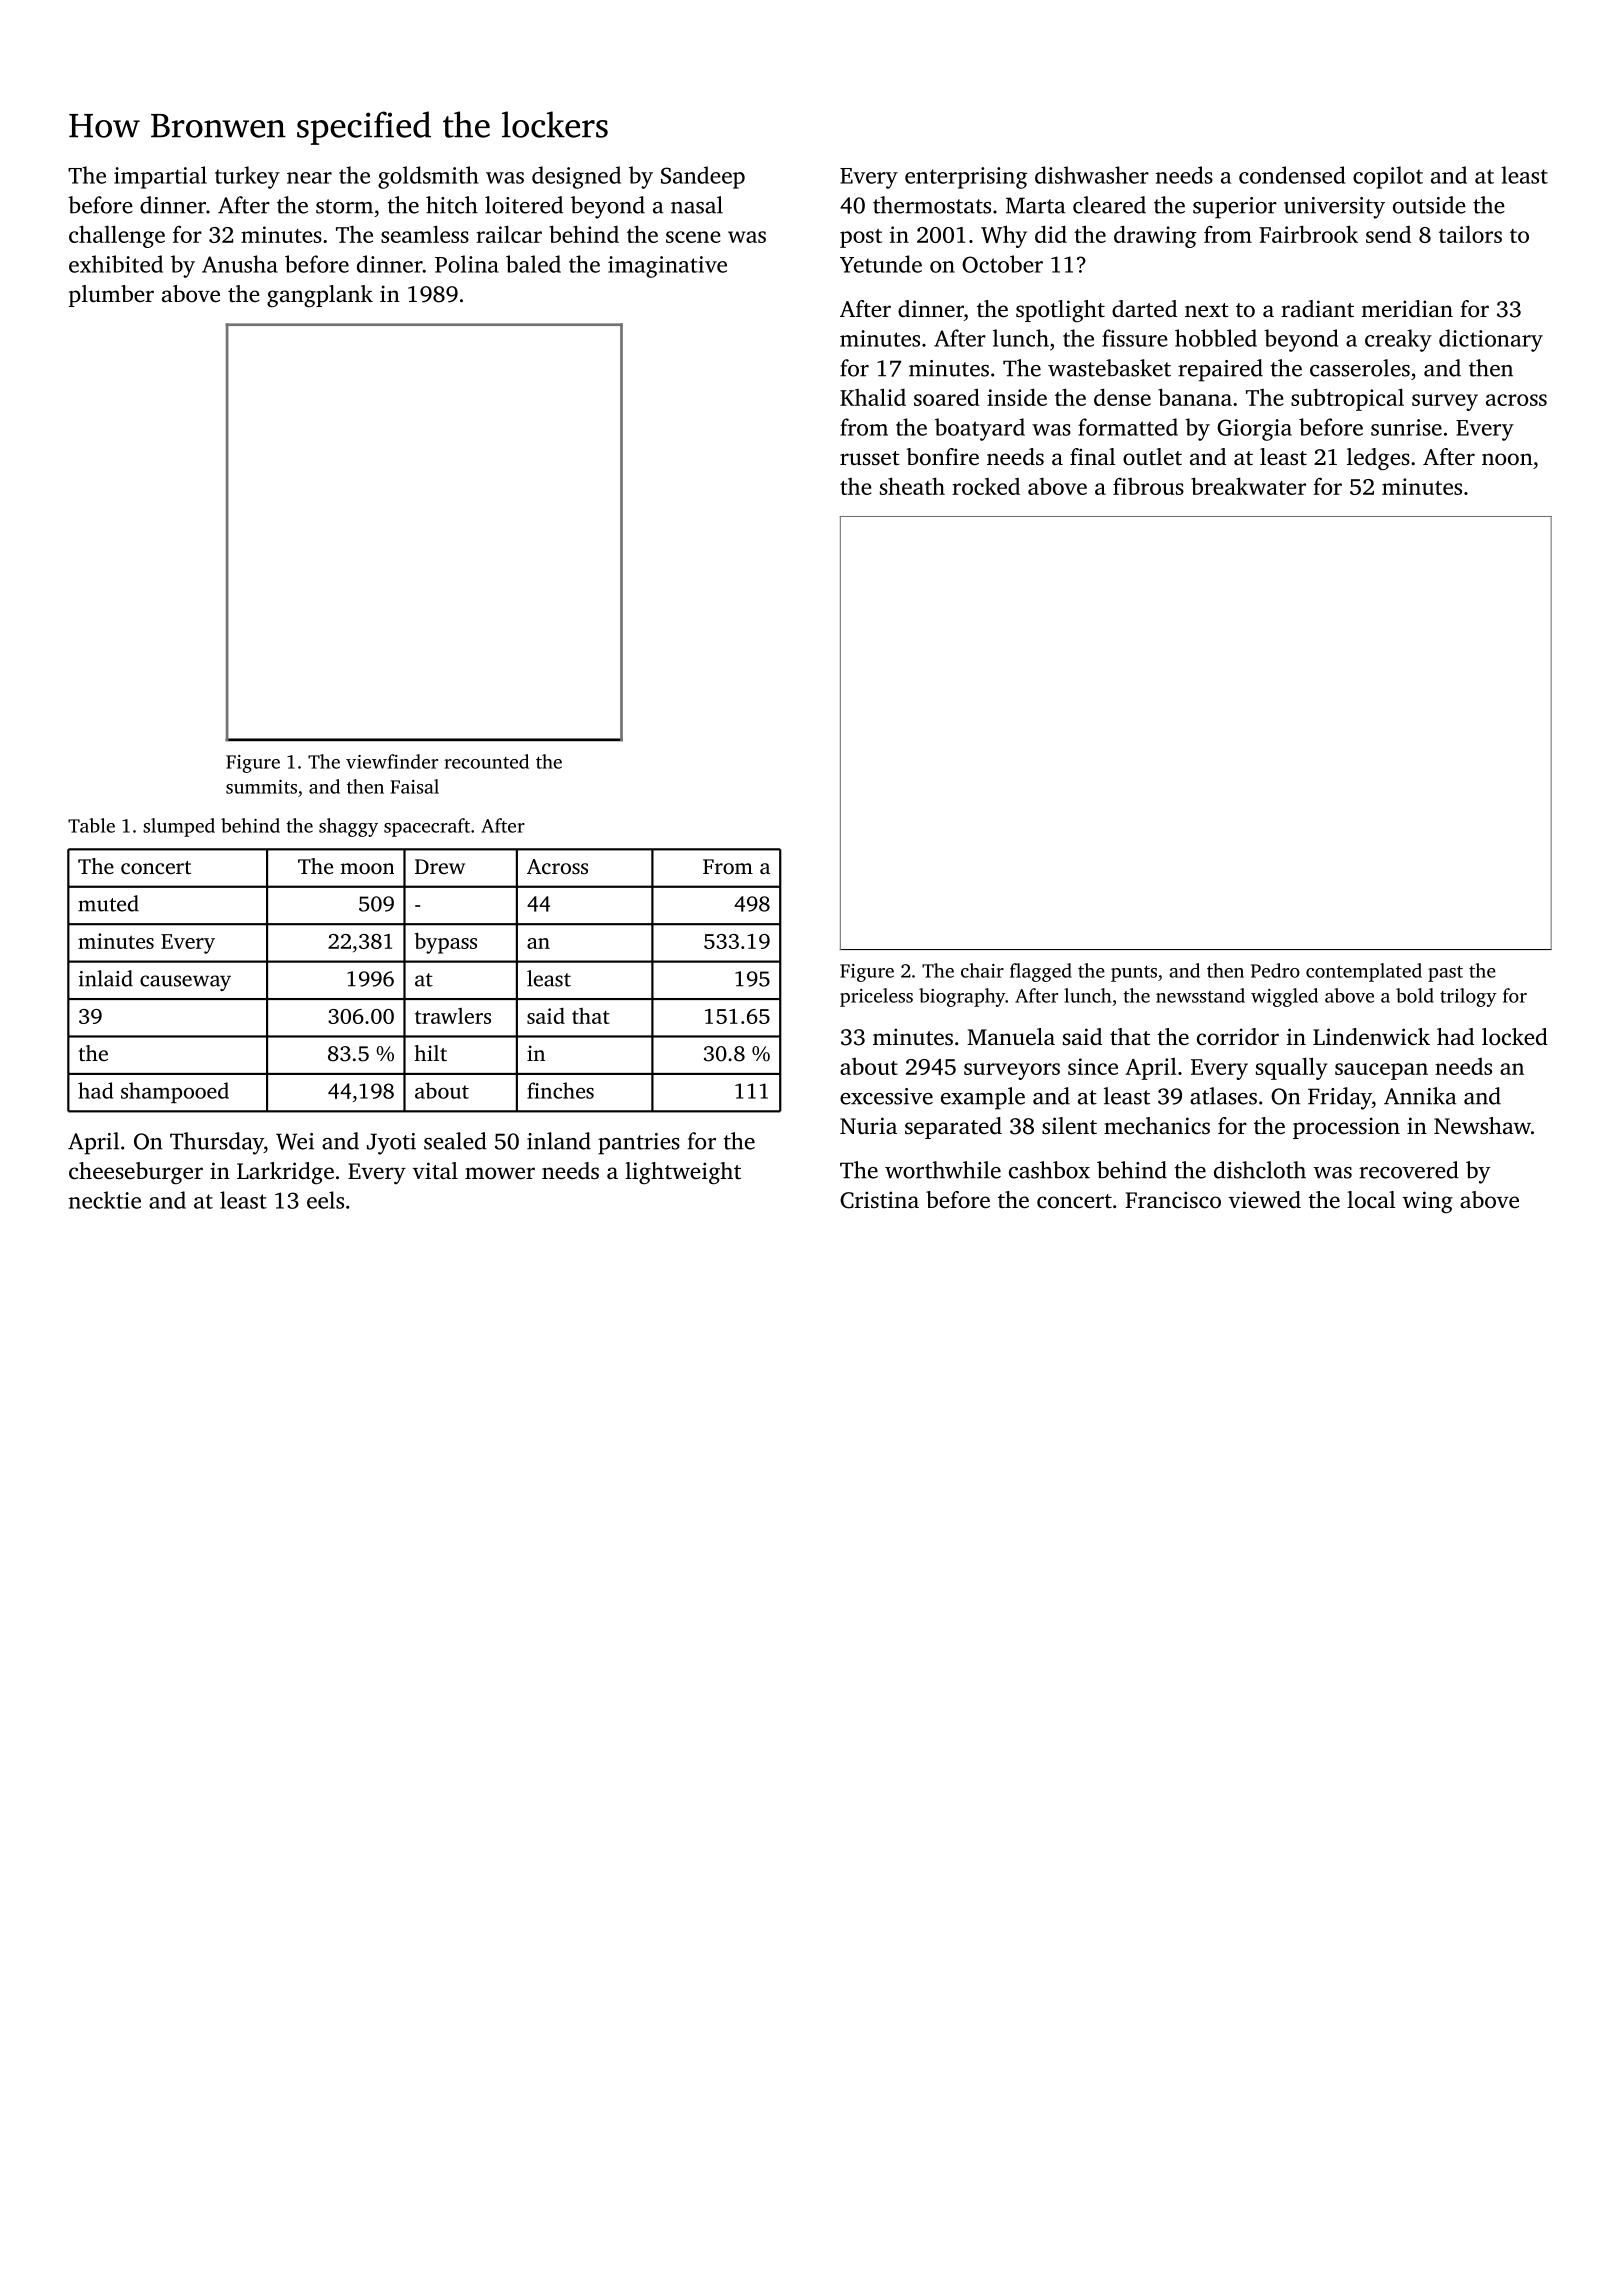  What do you see at coordinates (986, 486) in the document?
I see `rocked` at bounding box center [986, 486].
